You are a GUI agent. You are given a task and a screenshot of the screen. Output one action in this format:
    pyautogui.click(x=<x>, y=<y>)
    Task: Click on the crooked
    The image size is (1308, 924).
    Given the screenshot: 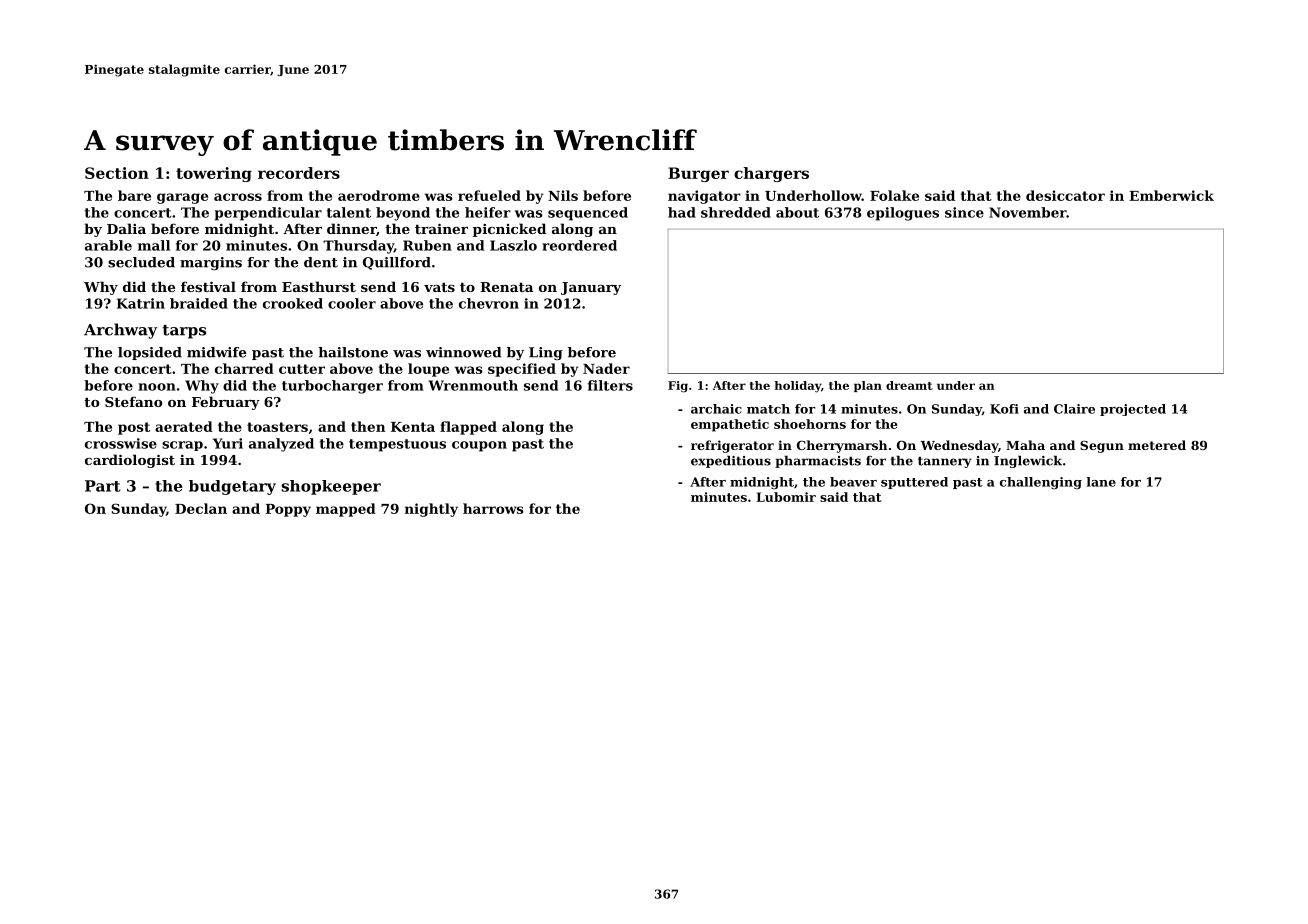 What is the action you would take?
    pyautogui.click(x=293, y=303)
